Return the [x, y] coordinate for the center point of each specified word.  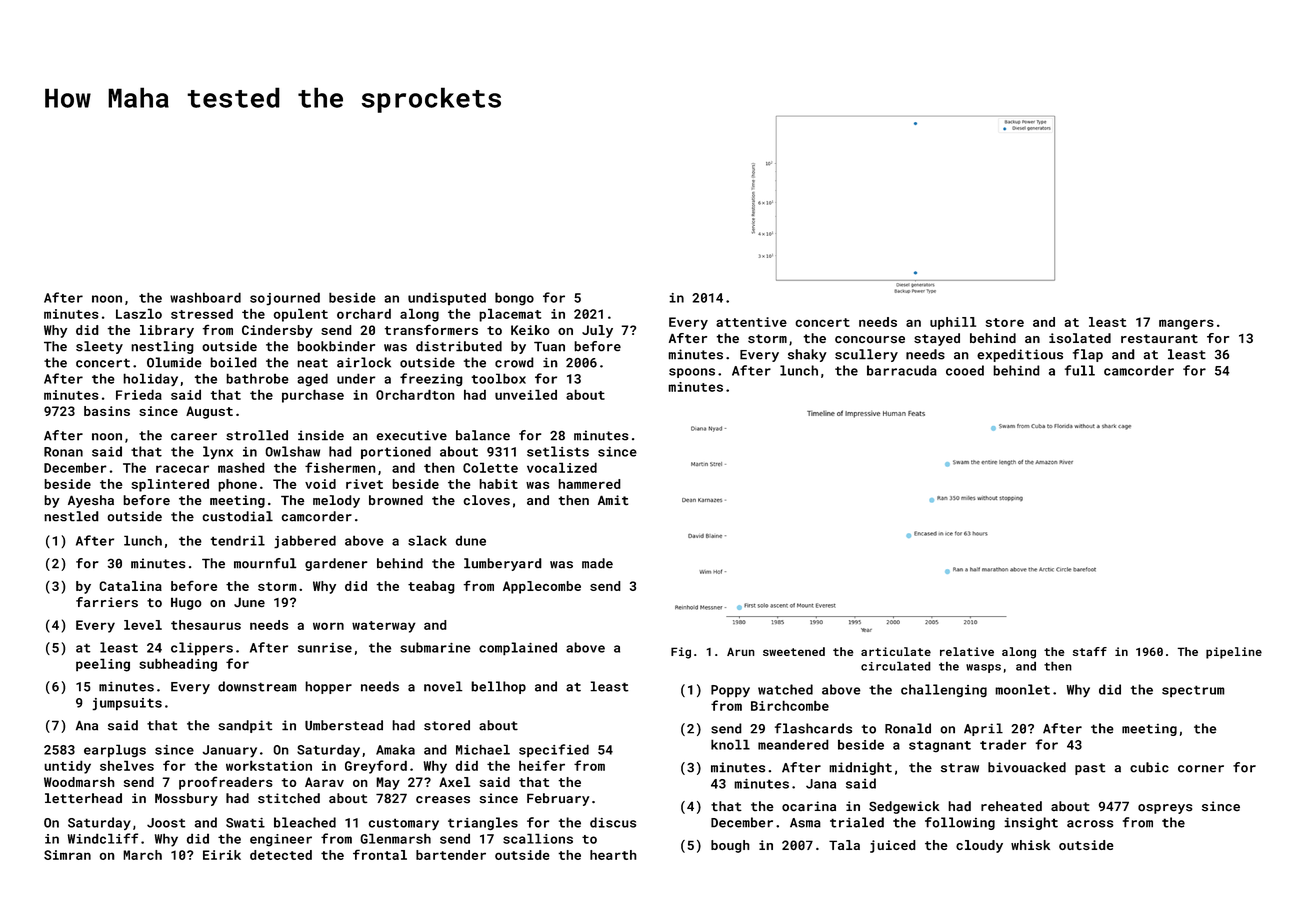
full [1080, 370]
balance [483, 435]
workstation [269, 765]
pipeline [1234, 653]
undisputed [447, 299]
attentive [751, 322]
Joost [166, 823]
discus [613, 822]
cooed [965, 370]
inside [321, 435]
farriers [107, 602]
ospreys [1165, 809]
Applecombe [542, 587]
